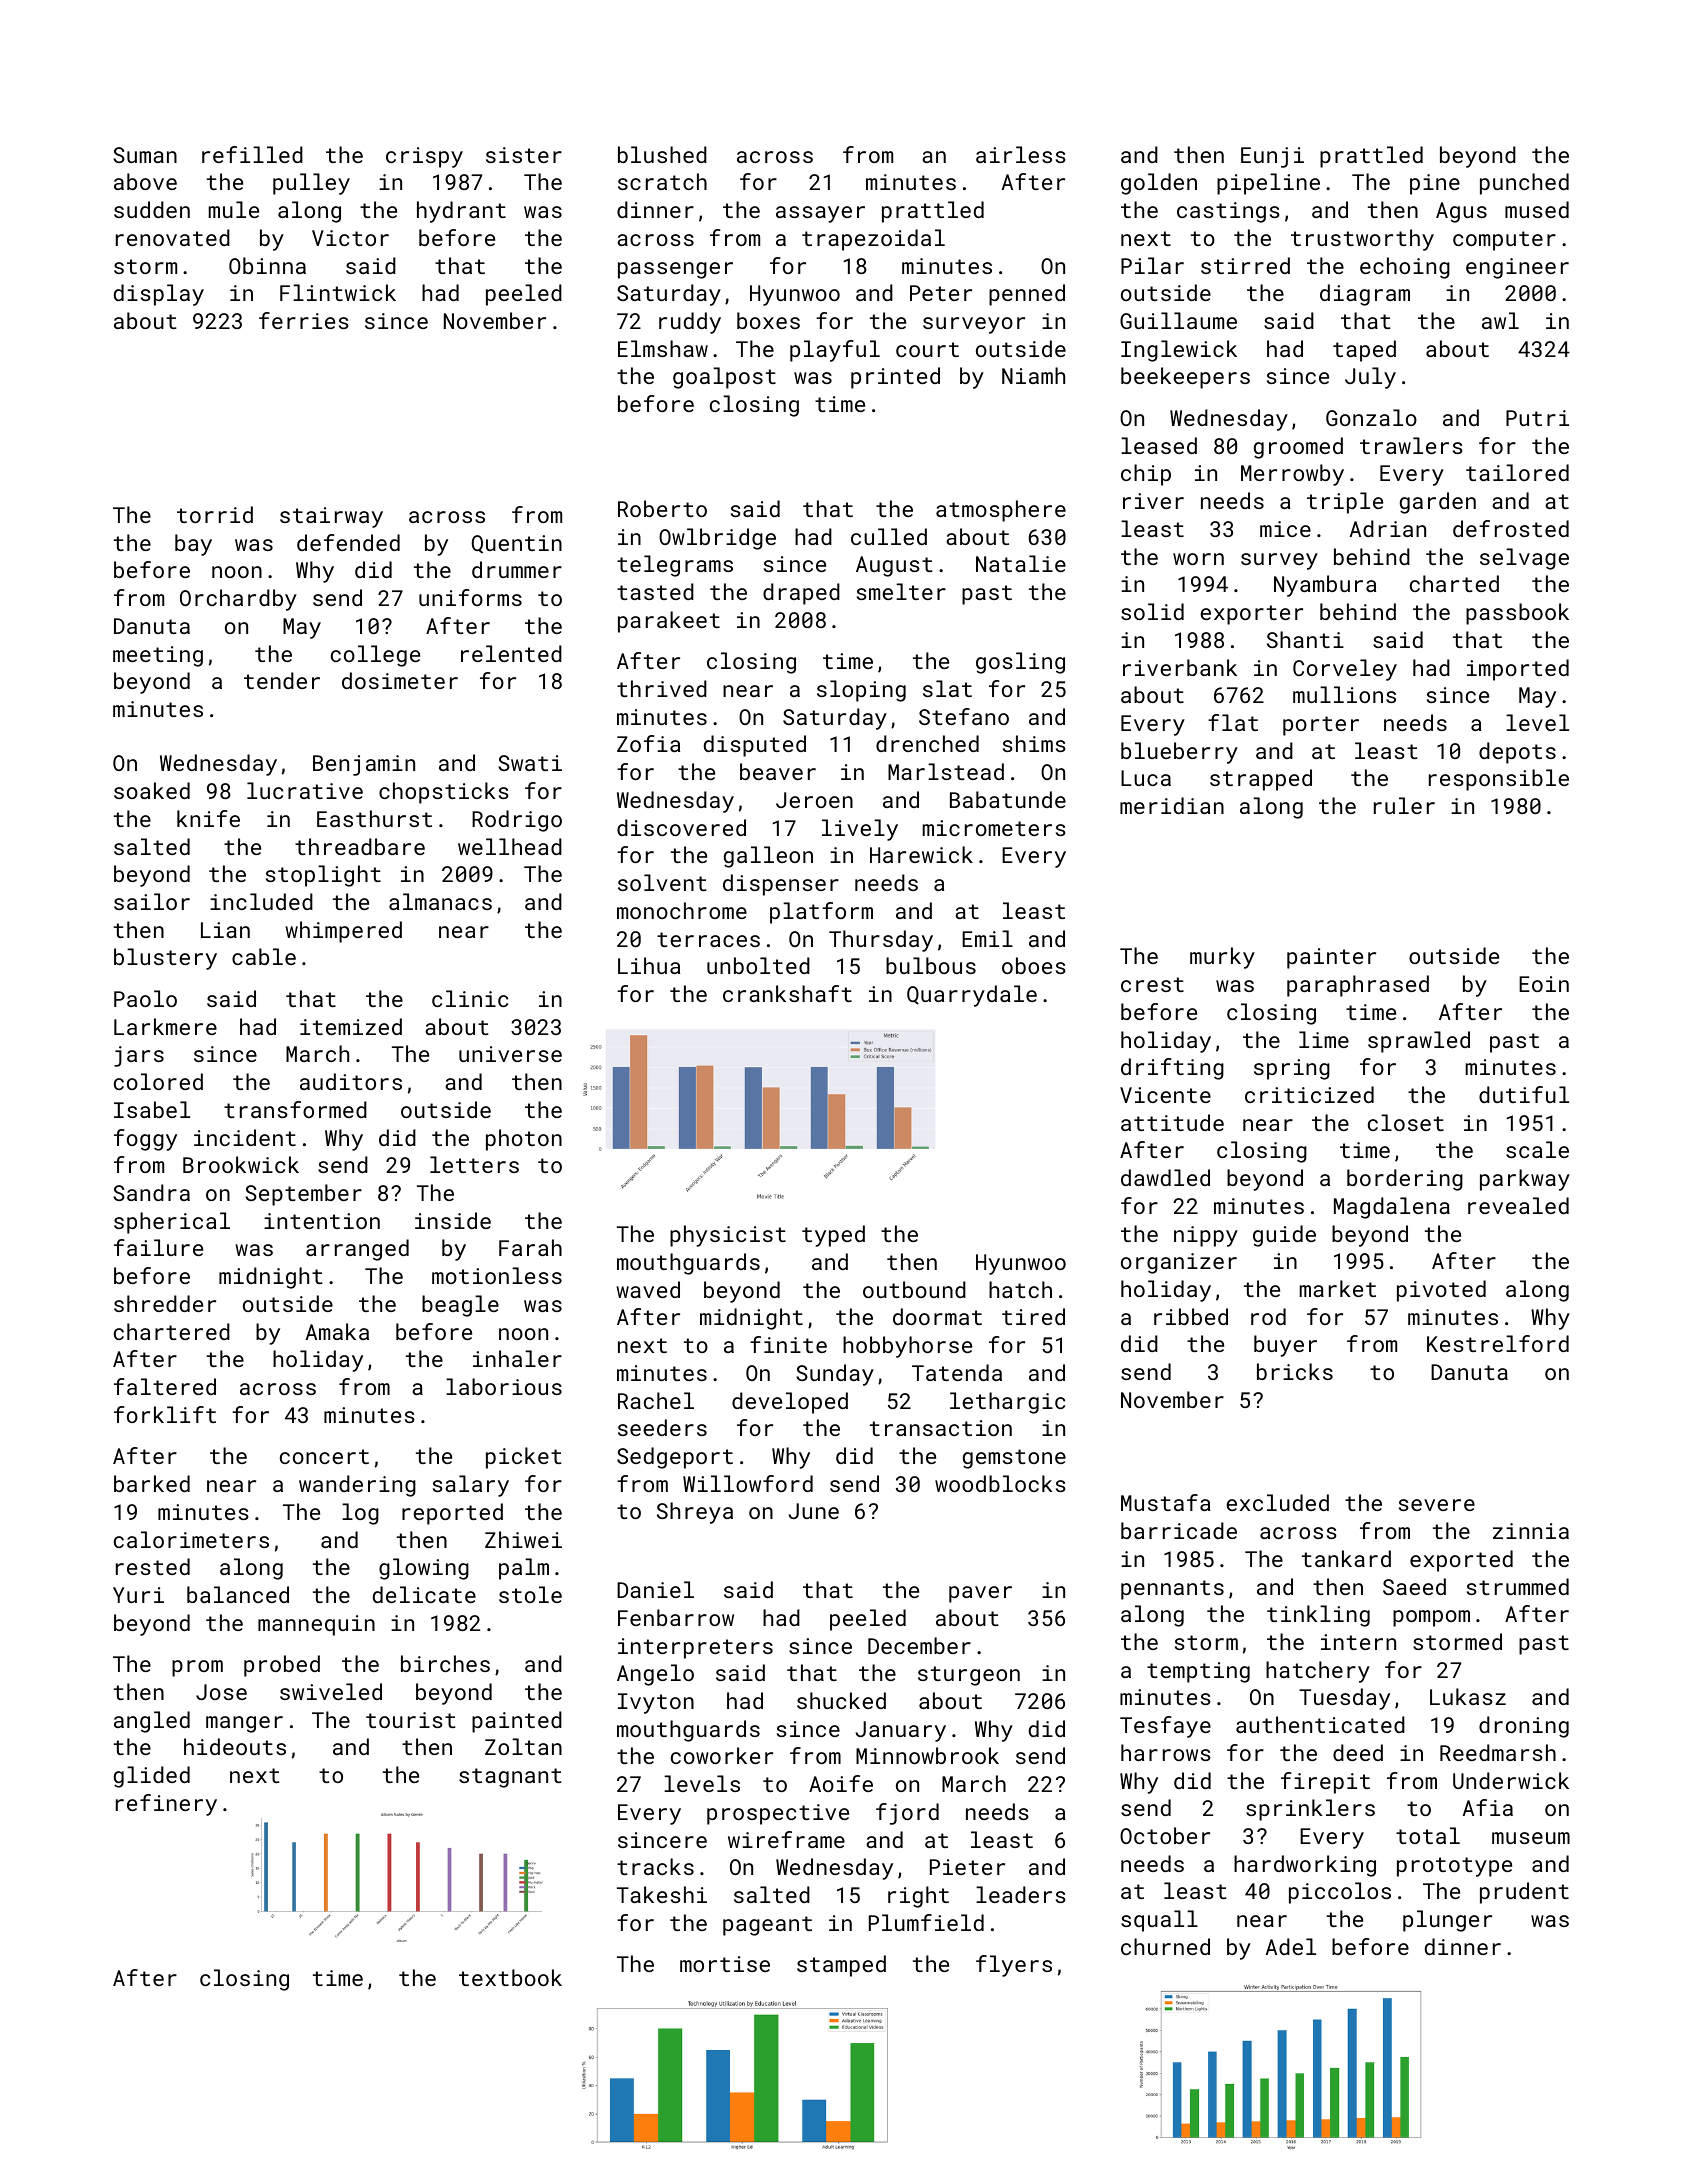 Image resolution: width=1683 pixels, height=2178 pixels. Describe the element at coordinates (873, 240) in the screenshot. I see `trapezoidal` at that location.
